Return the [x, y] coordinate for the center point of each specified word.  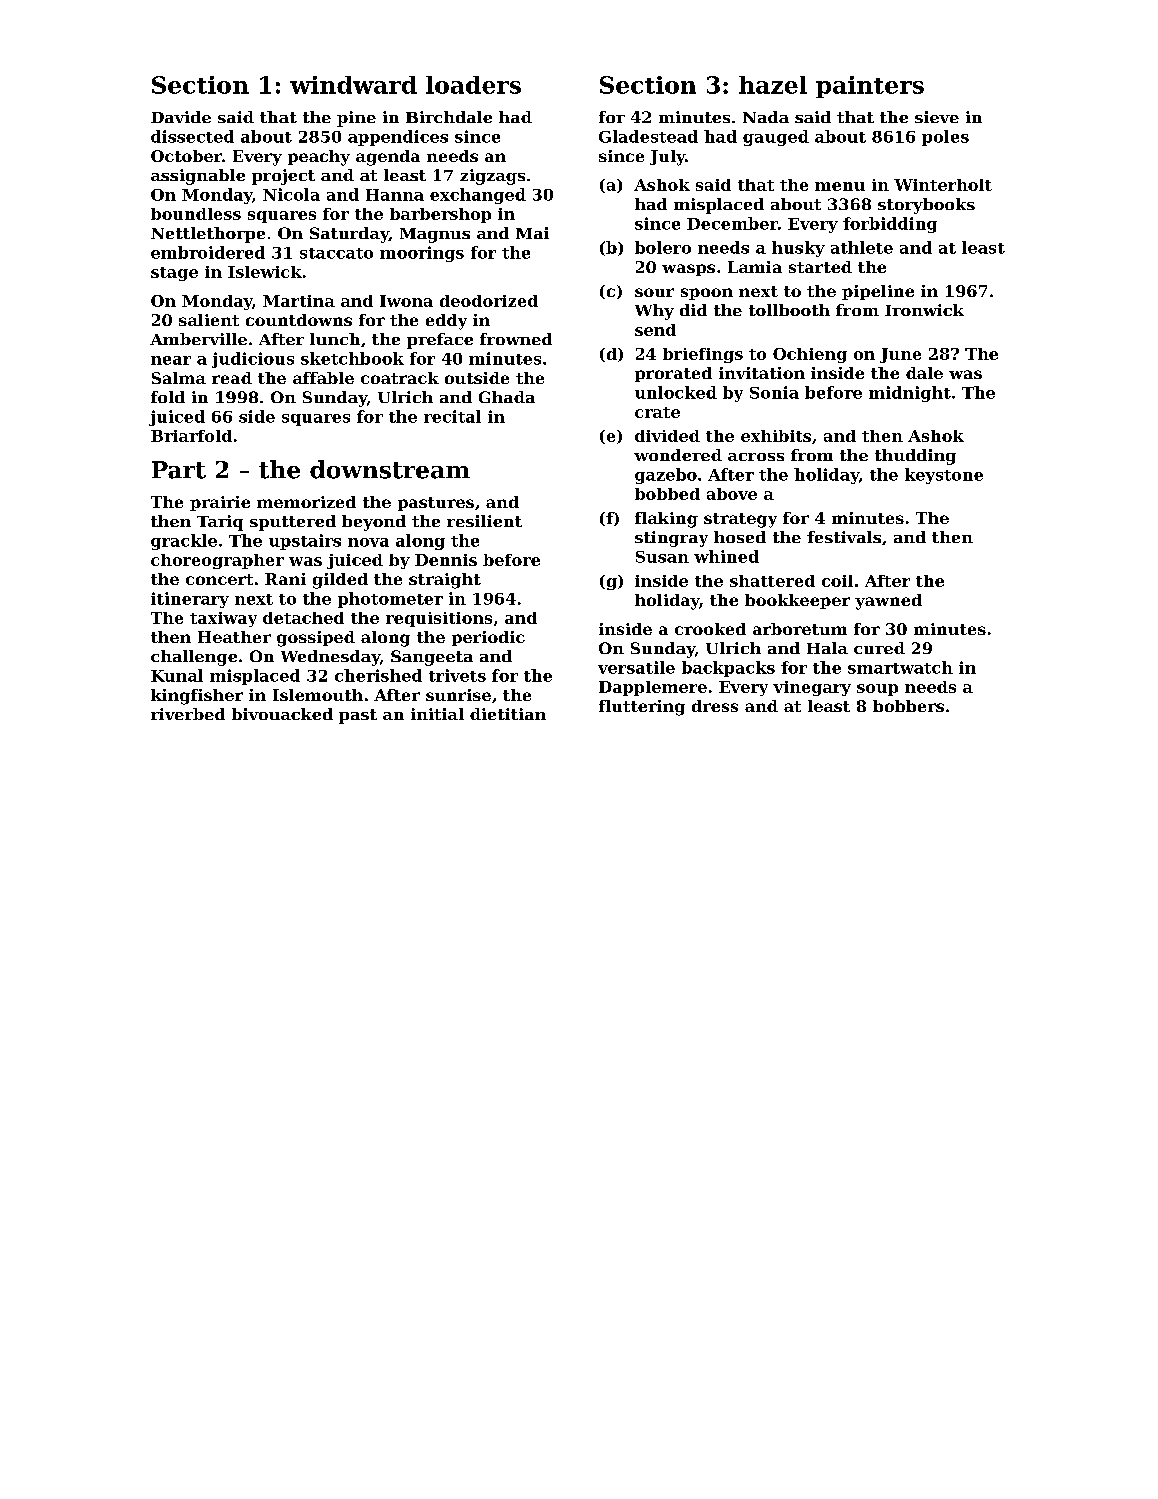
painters [870, 87]
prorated [673, 374]
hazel [773, 85]
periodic [488, 638]
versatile [636, 667]
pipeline [878, 292]
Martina [299, 301]
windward [353, 85]
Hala [827, 648]
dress [715, 706]
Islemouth [318, 695]
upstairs [305, 542]
